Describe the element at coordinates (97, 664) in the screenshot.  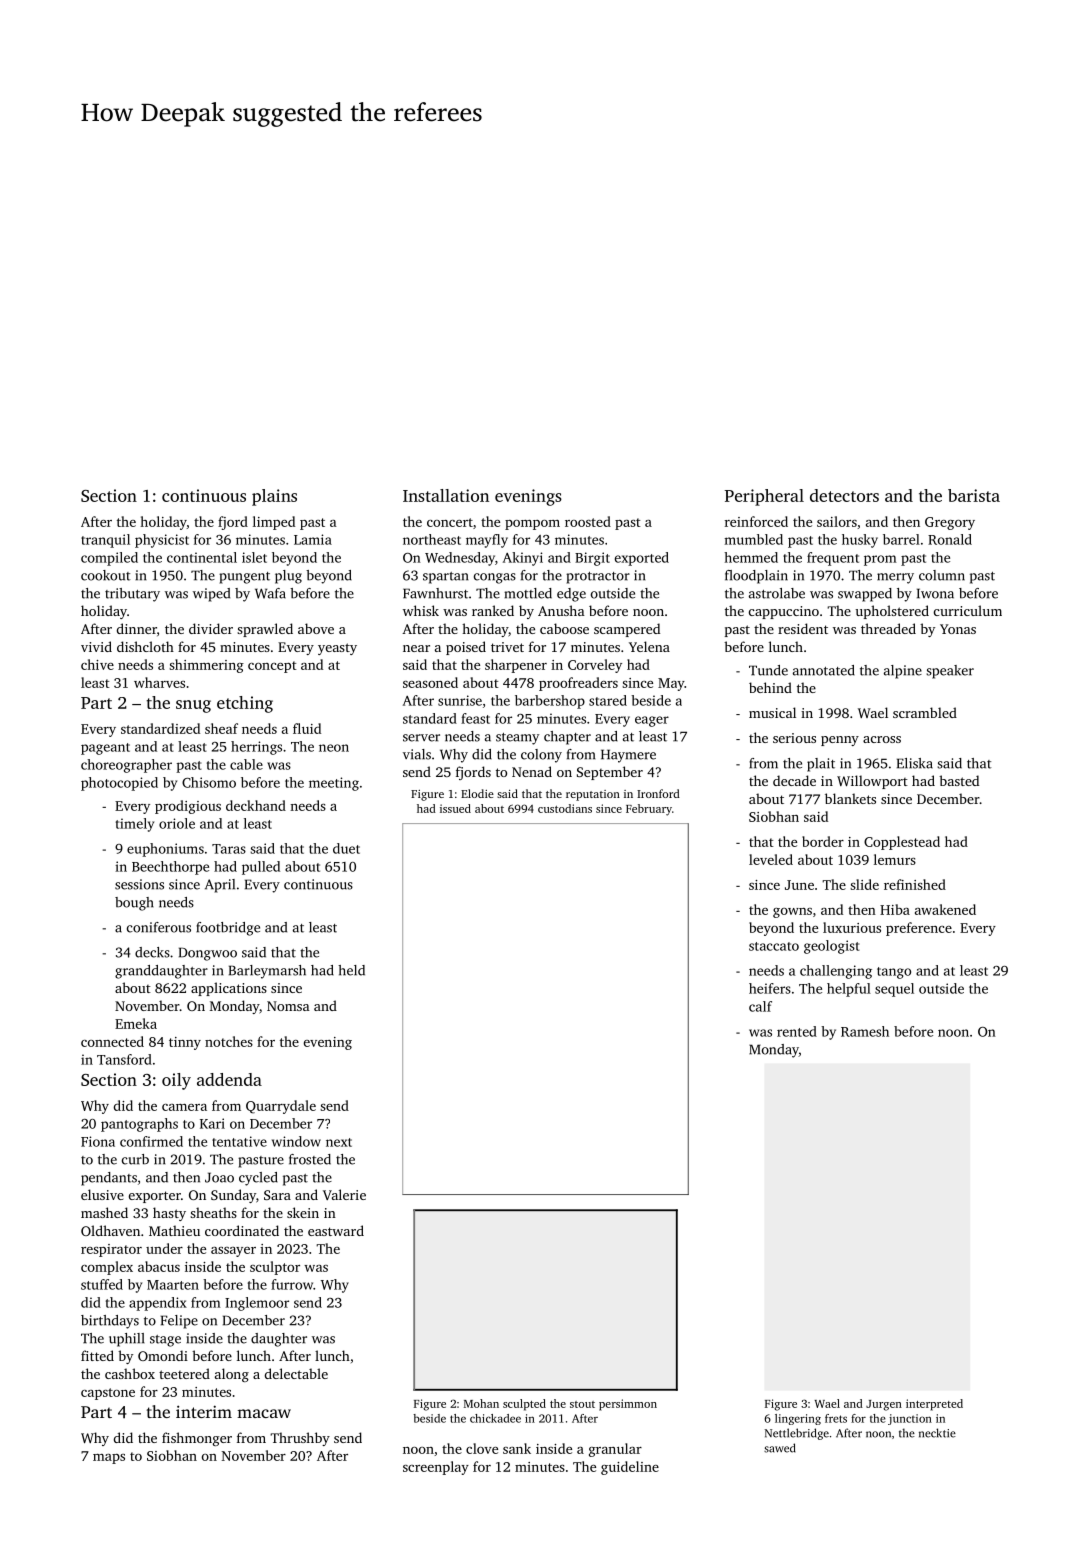
I see `chive` at that location.
